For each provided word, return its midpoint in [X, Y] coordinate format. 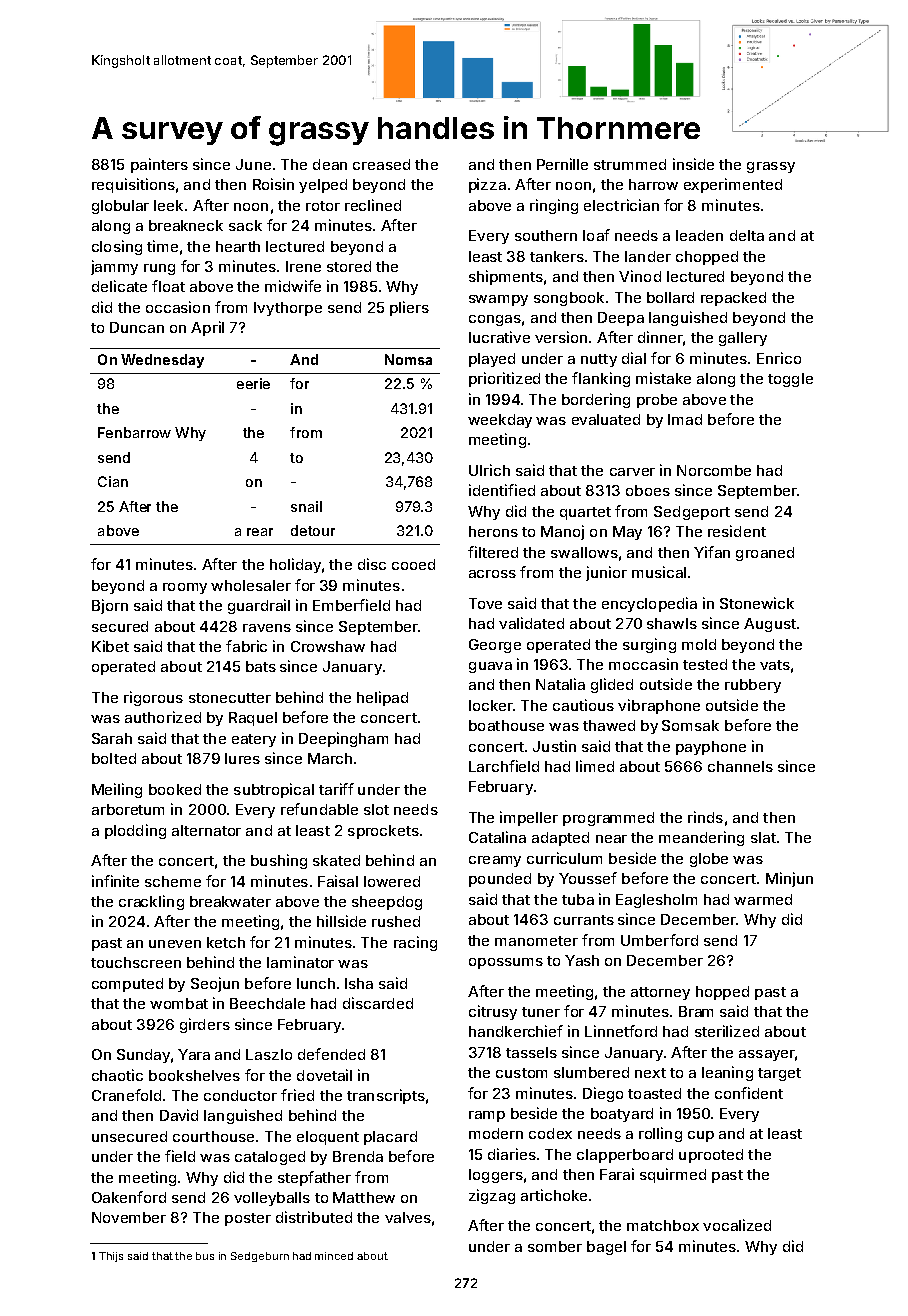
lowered [392, 881]
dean [330, 164]
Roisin [273, 184]
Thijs [111, 1257]
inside [693, 164]
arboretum [128, 809]
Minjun [789, 879]
